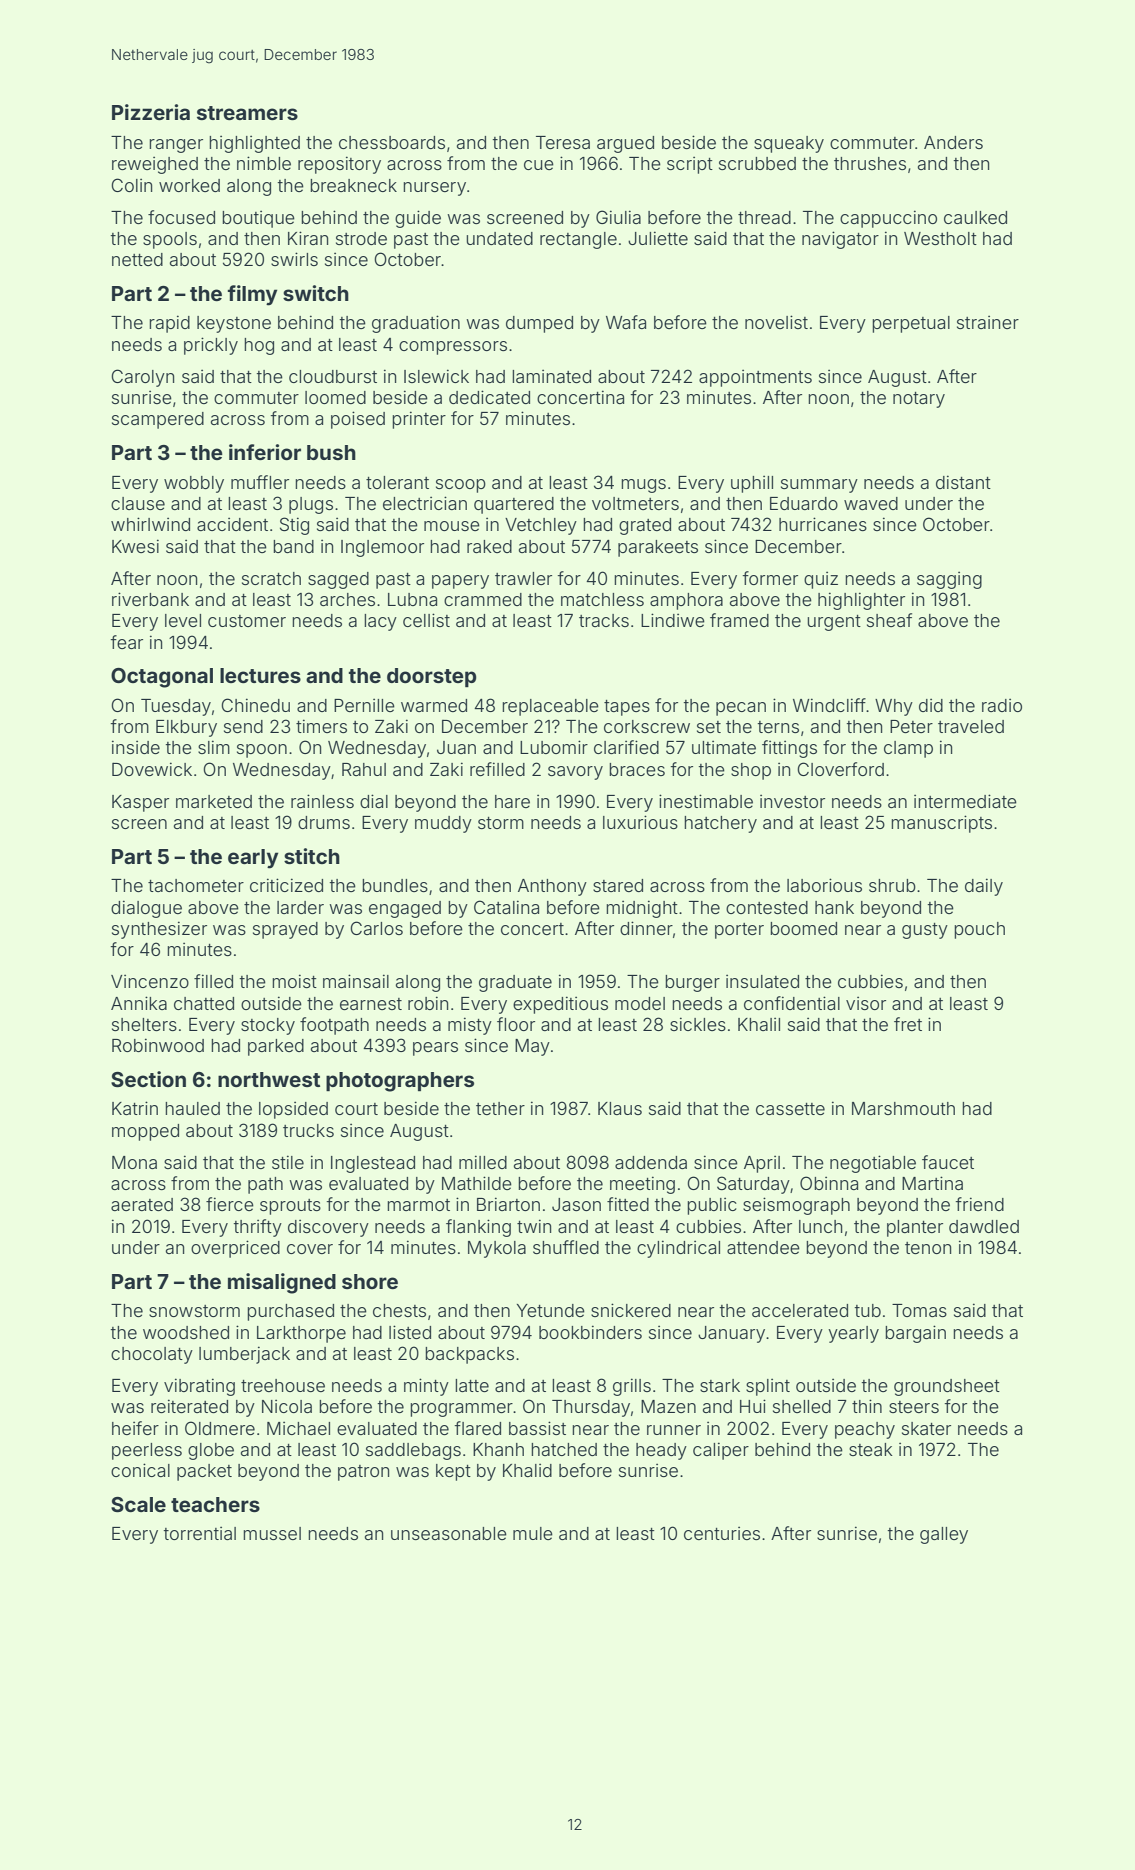  I want to click on faucet, so click(948, 1162).
